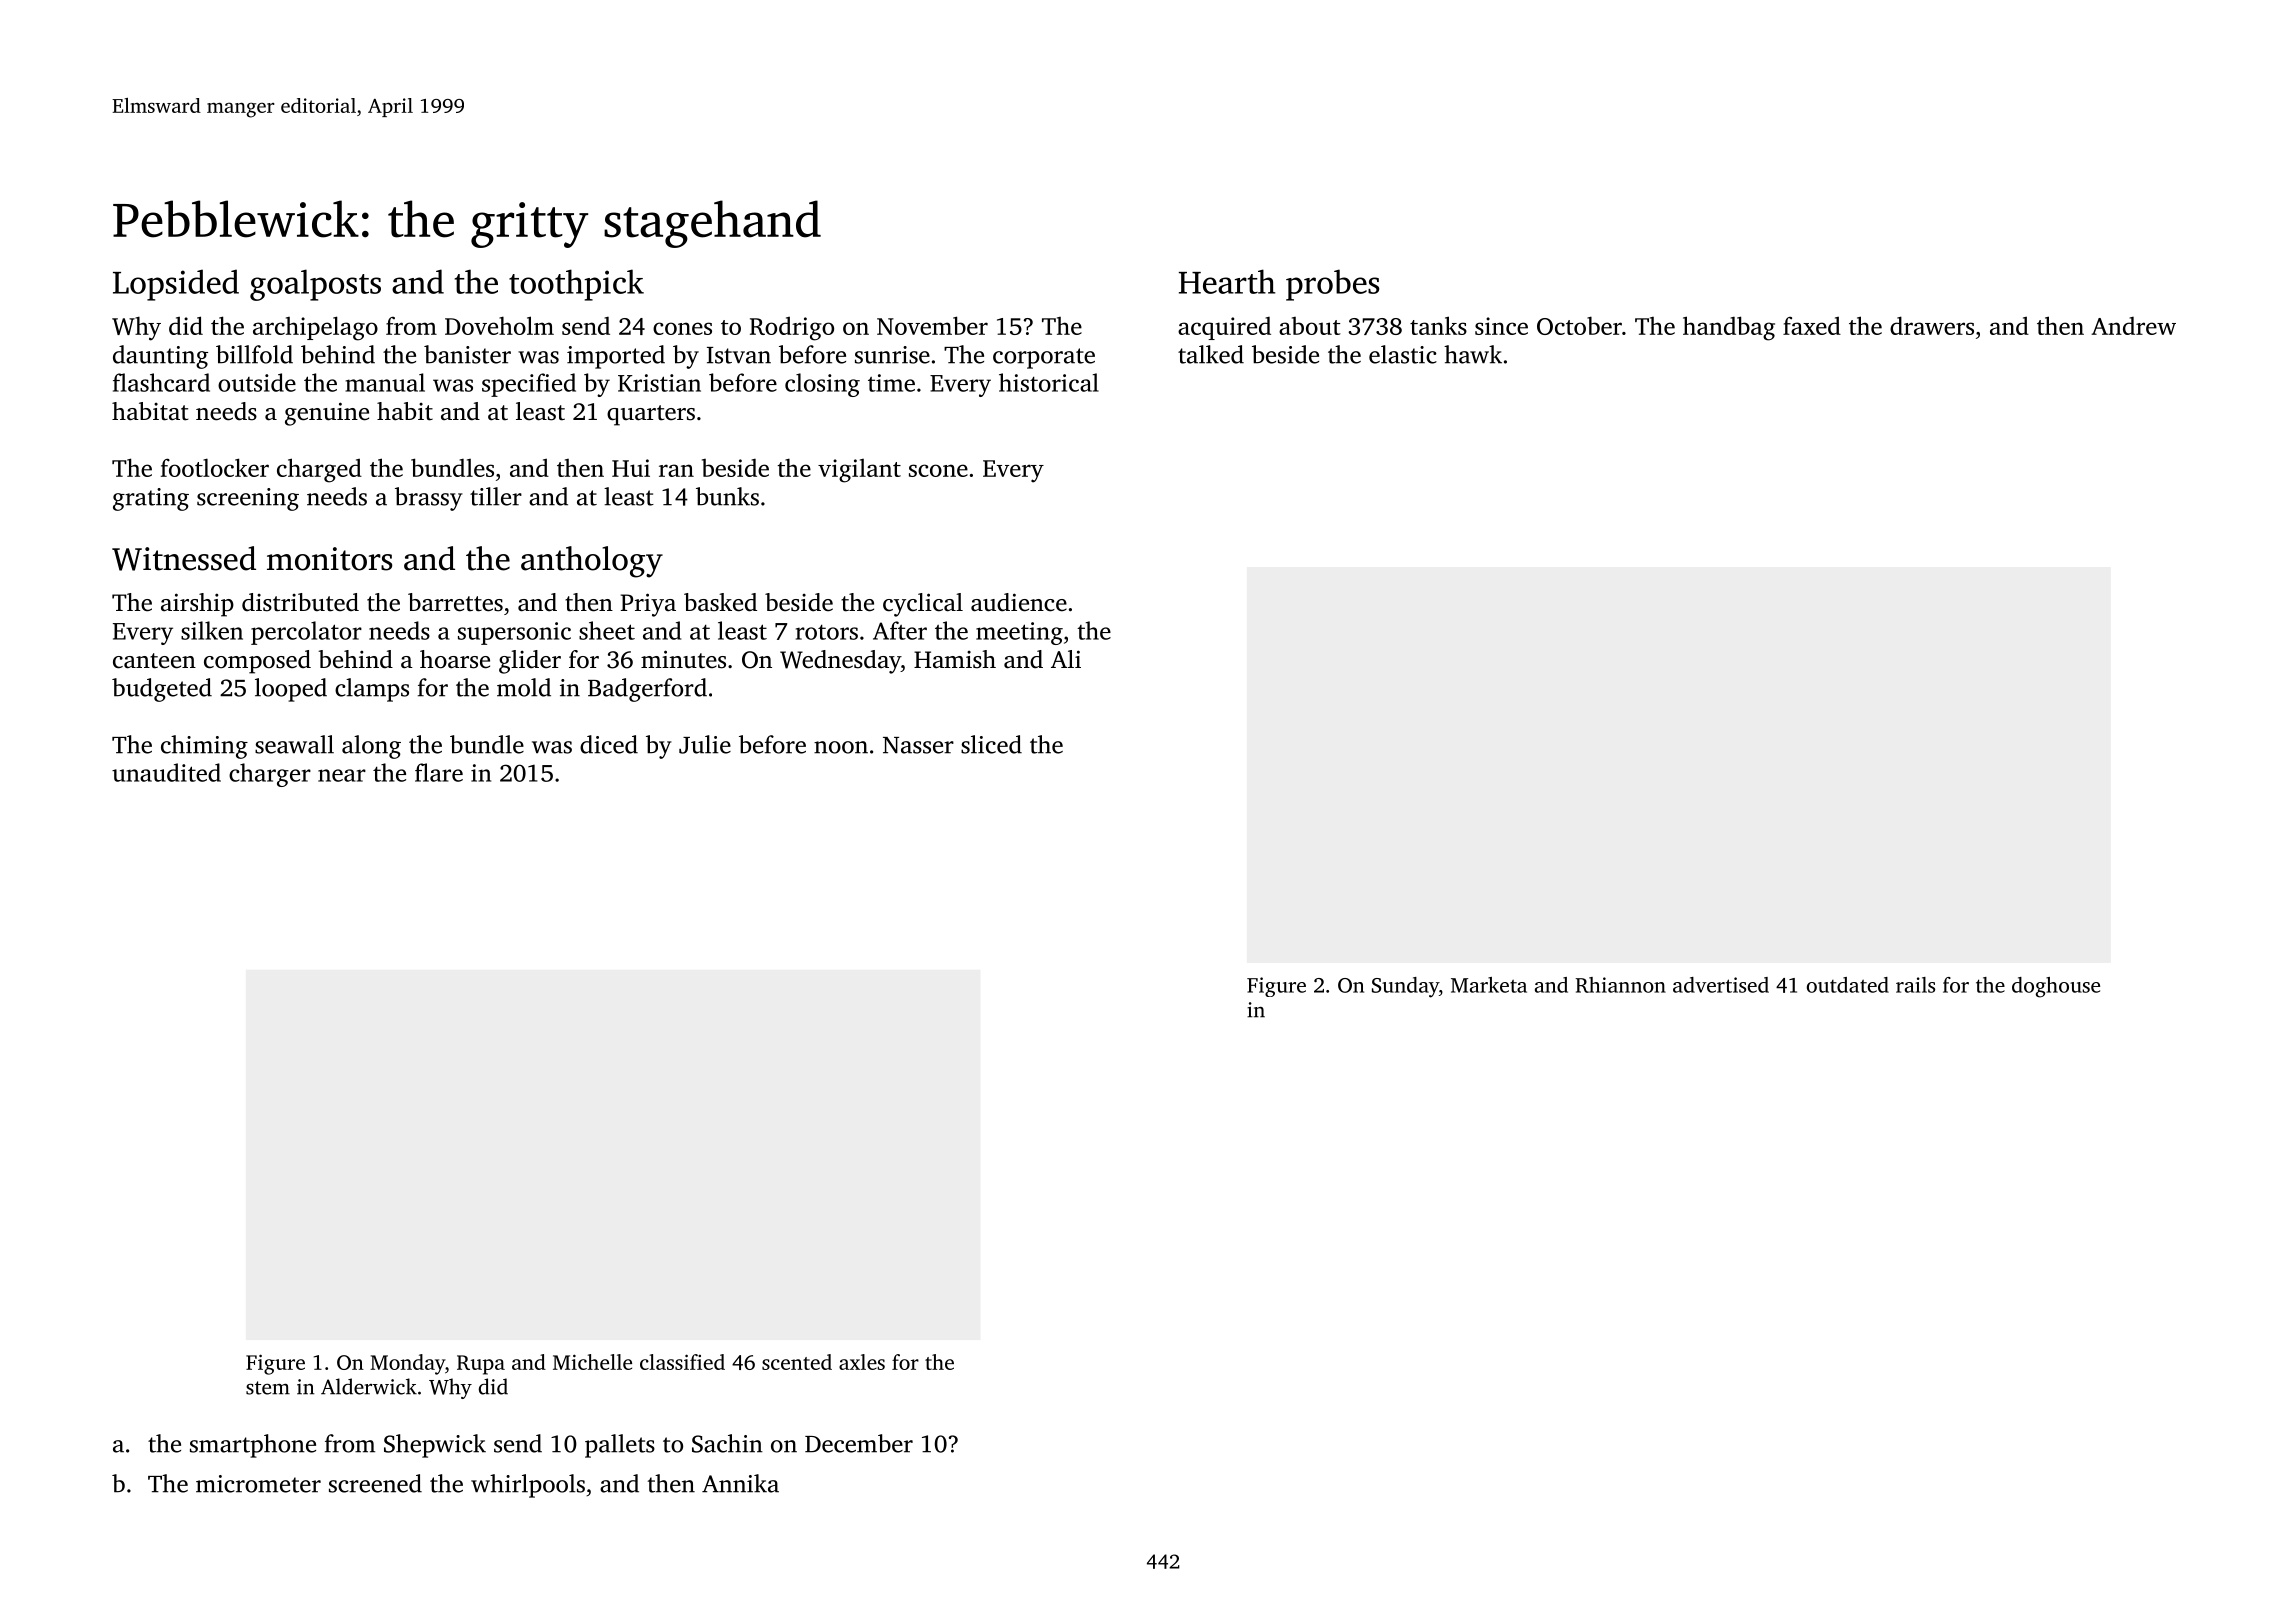 This screenshot has height=1620, width=2292. What do you see at coordinates (1405, 987) in the screenshot?
I see `Sunday` at bounding box center [1405, 987].
